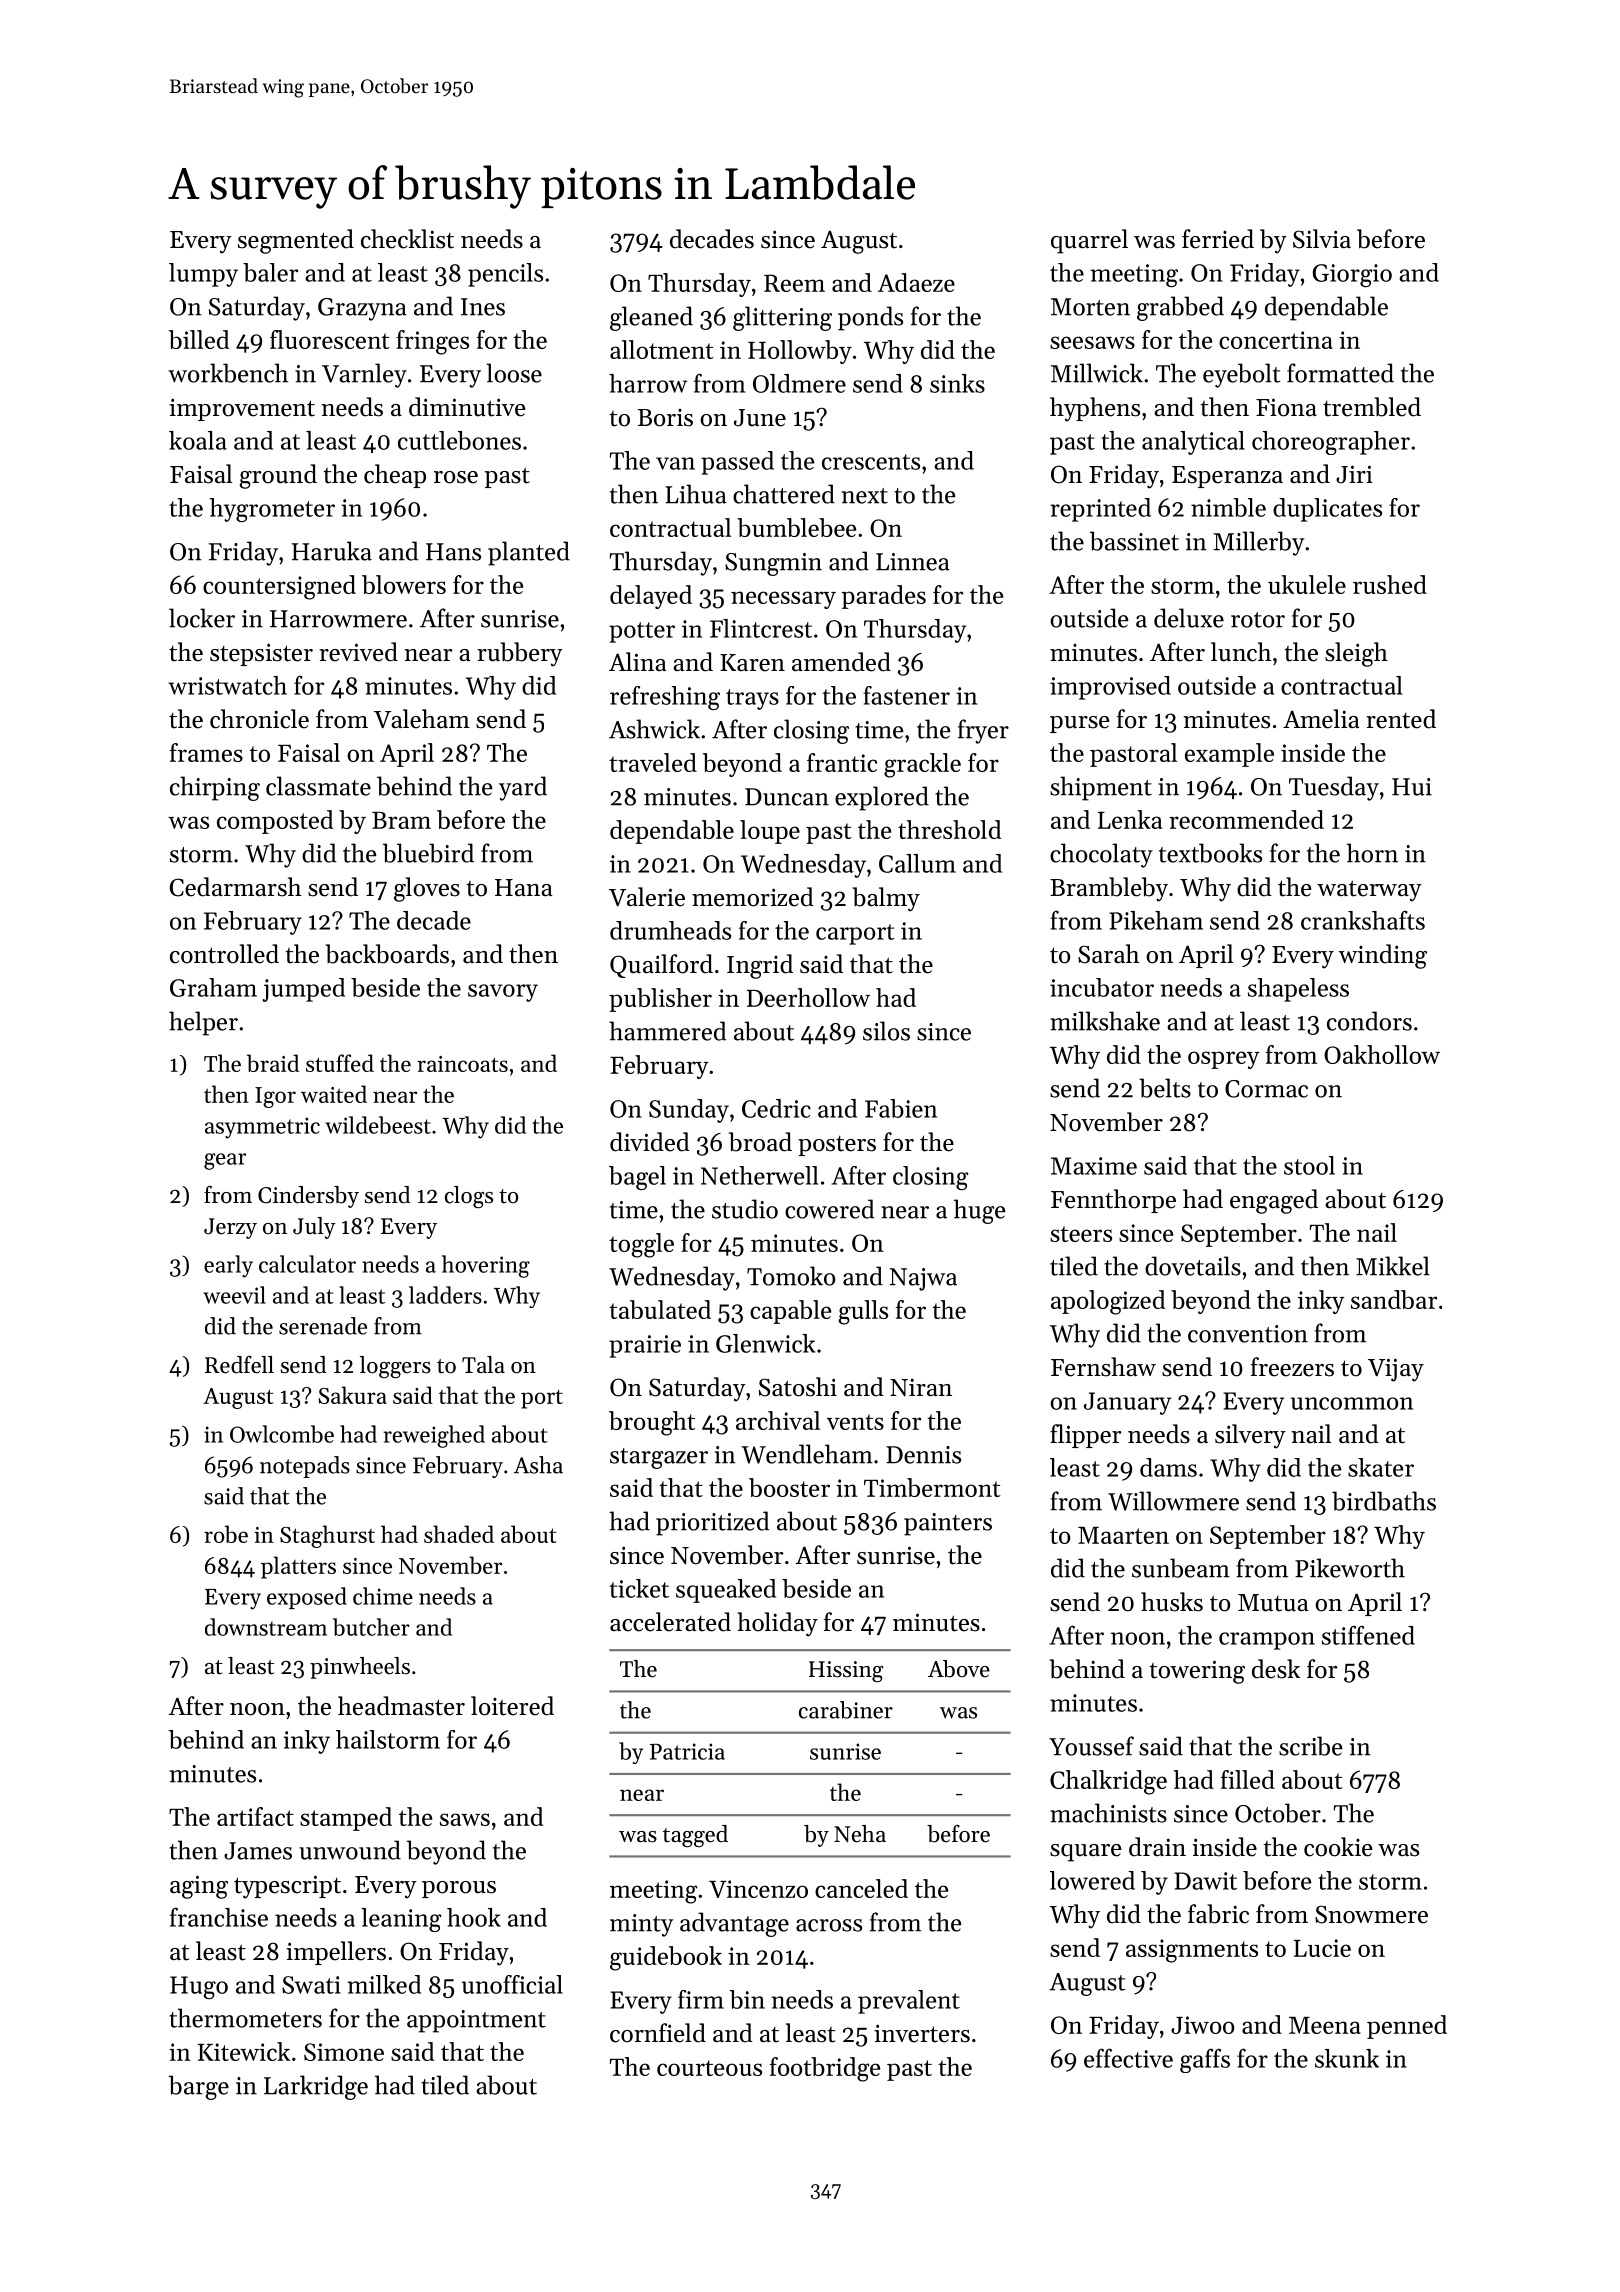  Describe the element at coordinates (1134, 541) in the screenshot. I see `bassinet` at that location.
